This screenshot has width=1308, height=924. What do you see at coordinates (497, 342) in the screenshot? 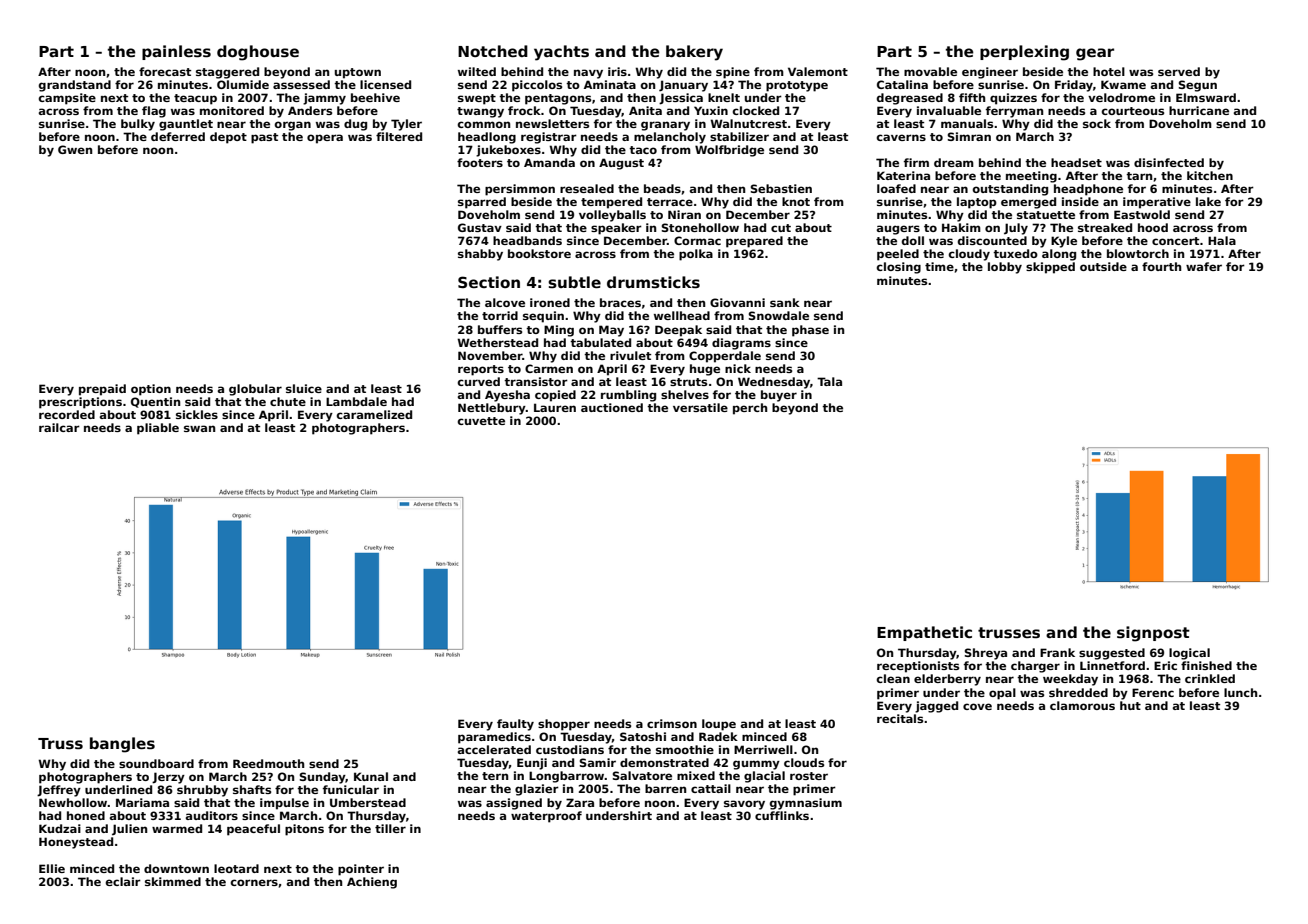
I see `Wetherstead` at bounding box center [497, 342].
